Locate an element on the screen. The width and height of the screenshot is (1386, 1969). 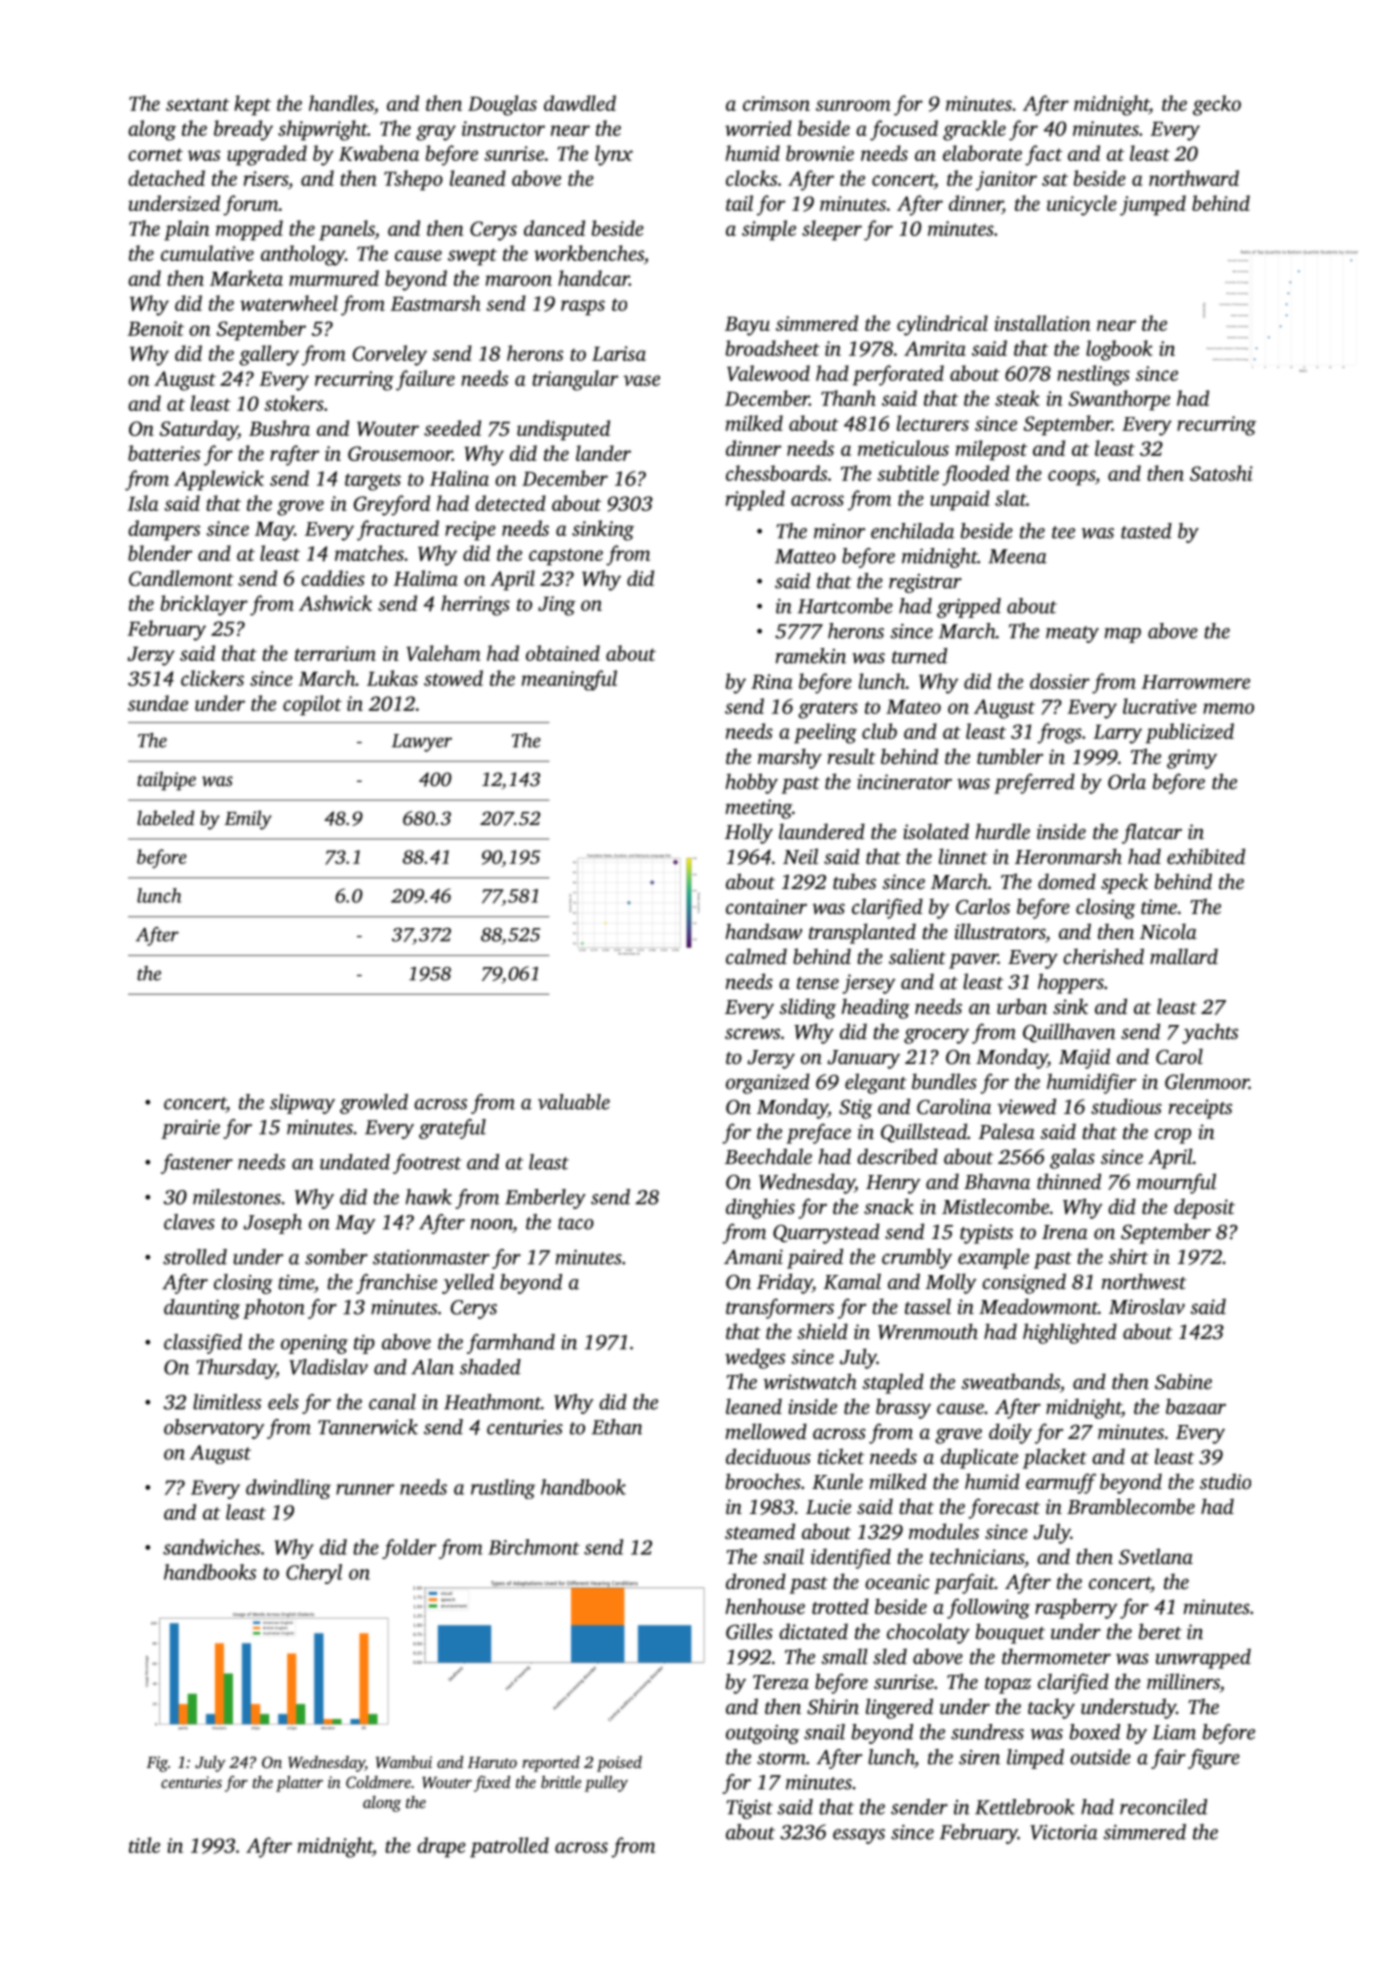
Valewood is located at coordinates (768, 373).
